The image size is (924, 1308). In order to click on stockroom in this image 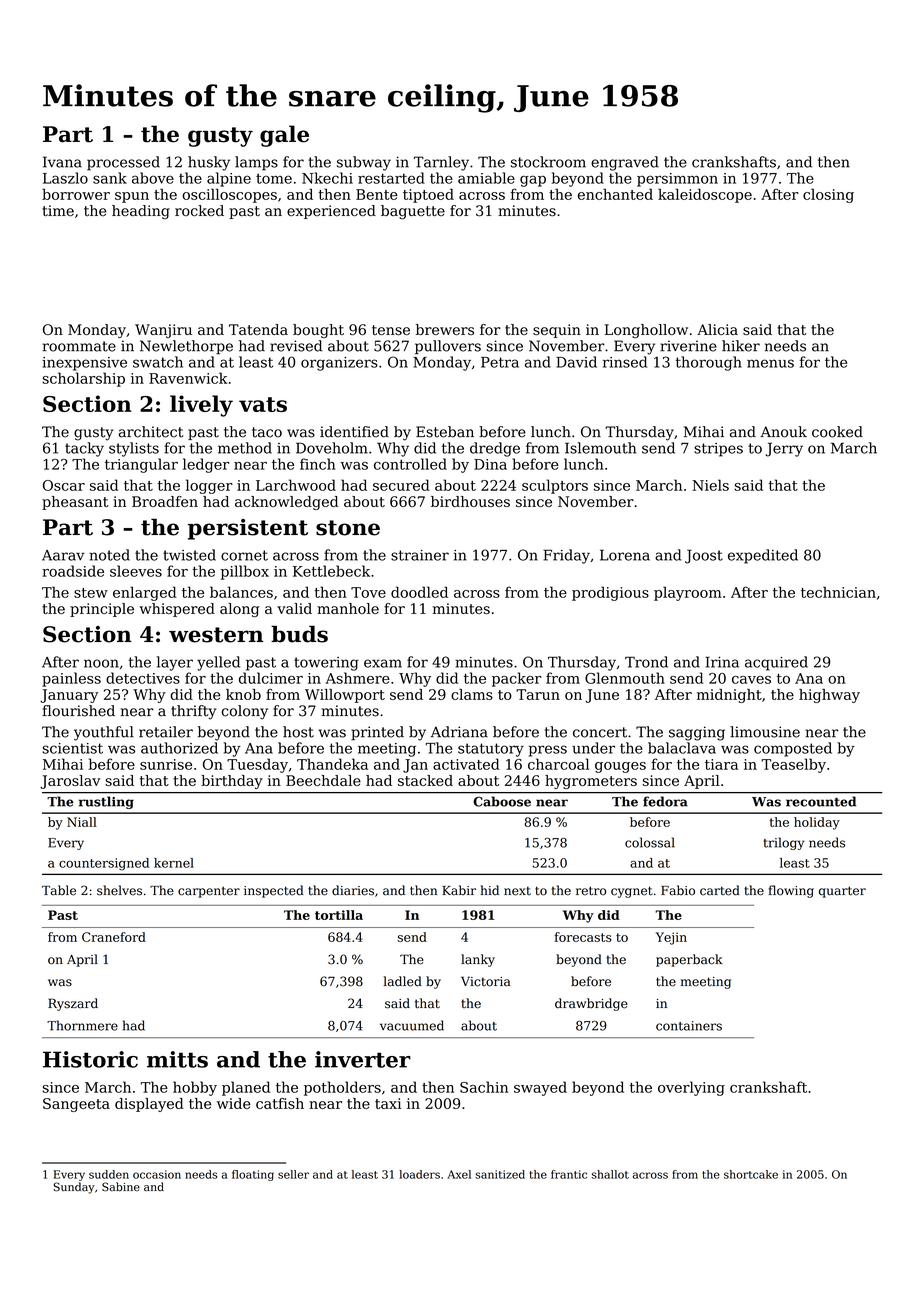, I will do `click(548, 162)`.
